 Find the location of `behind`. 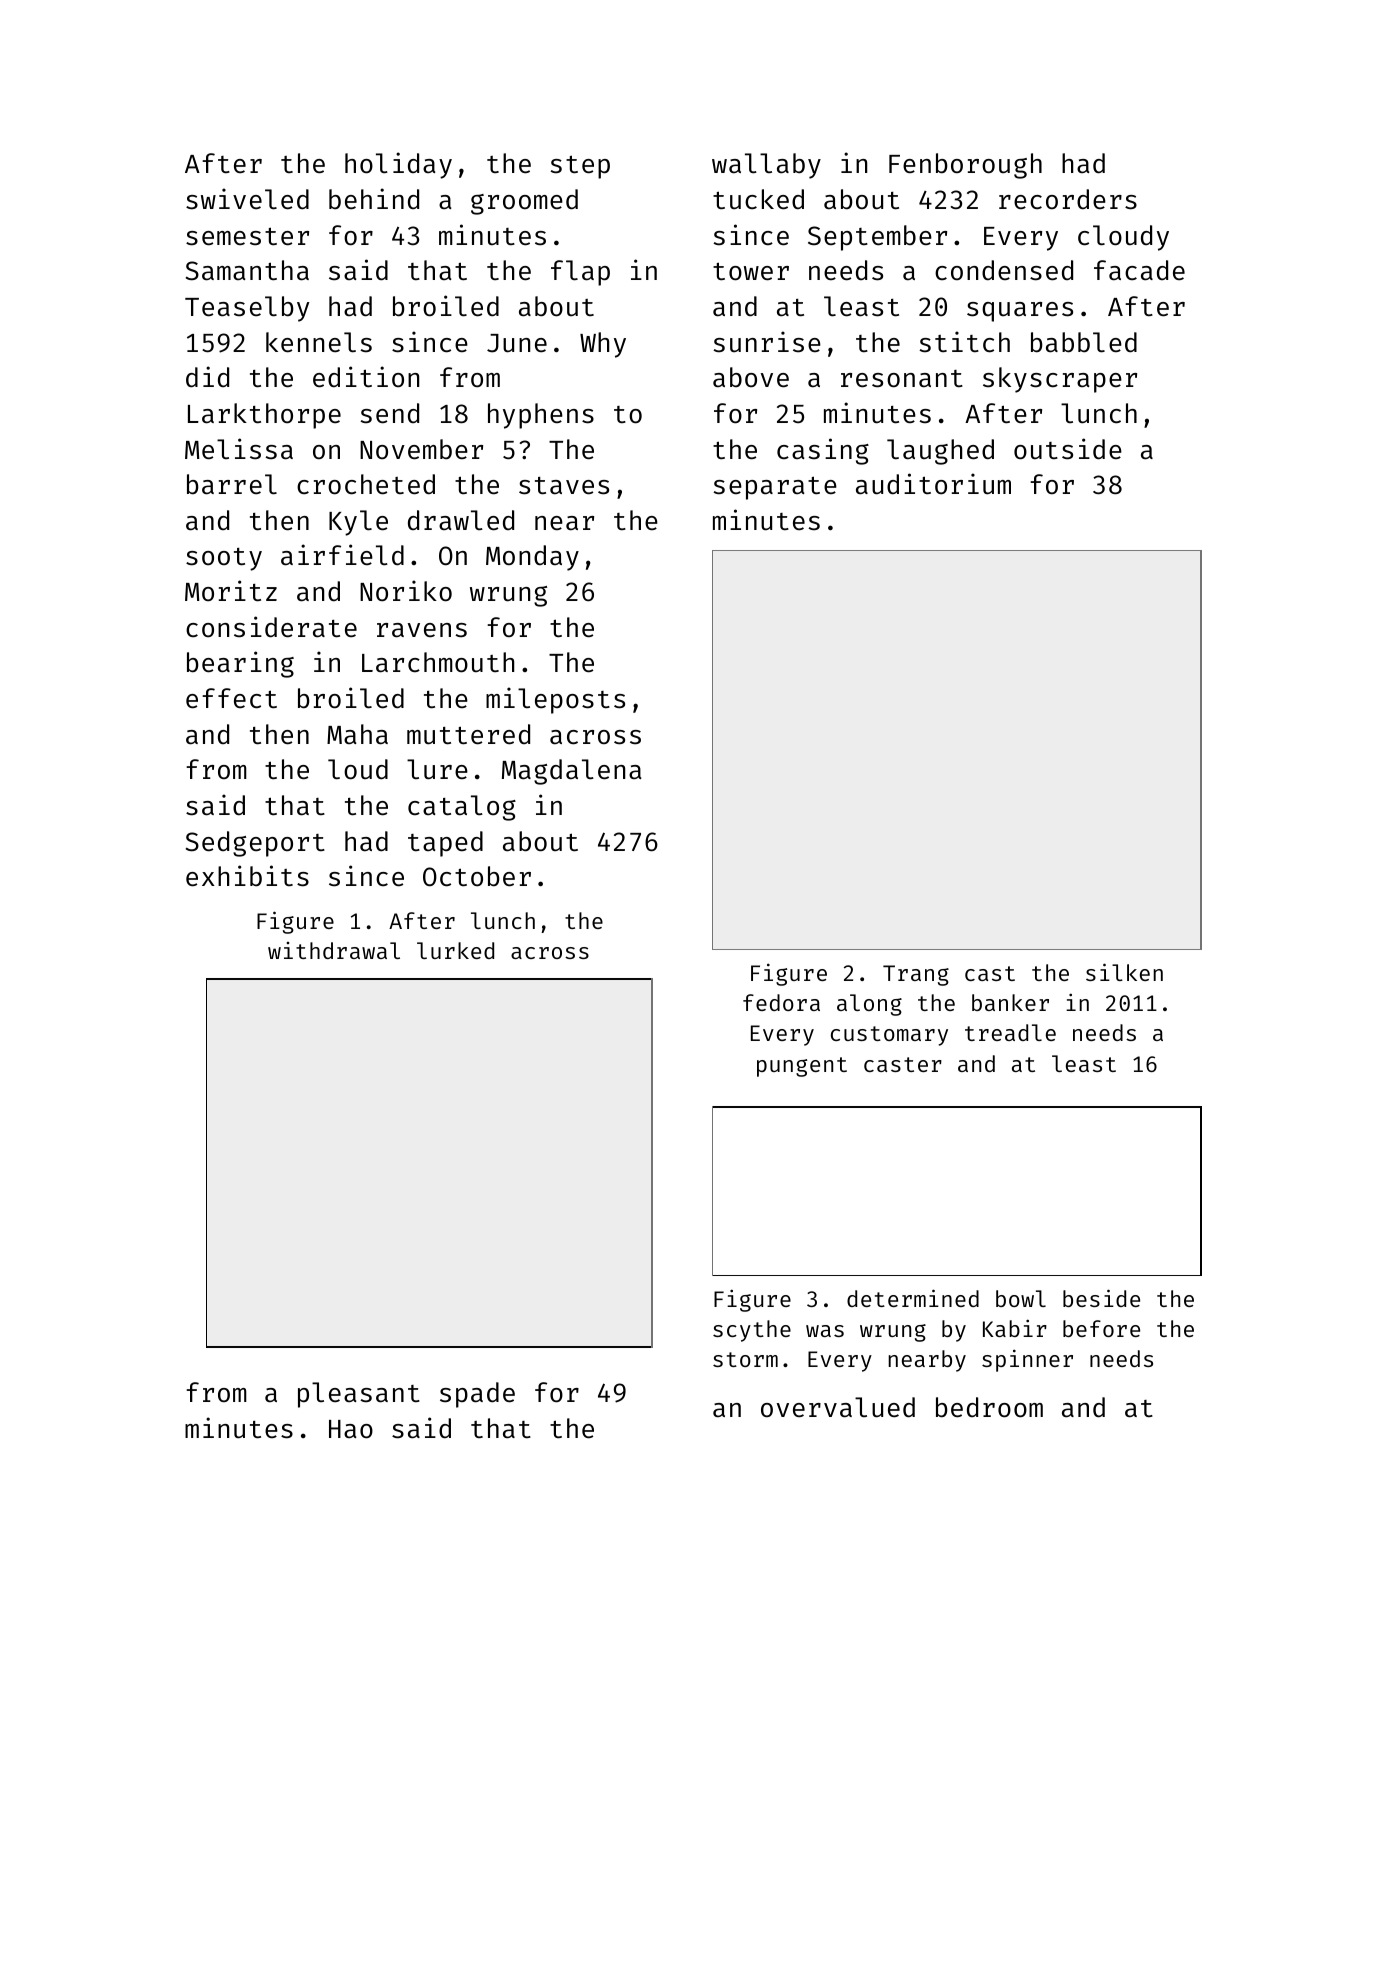

behind is located at coordinates (374, 199).
